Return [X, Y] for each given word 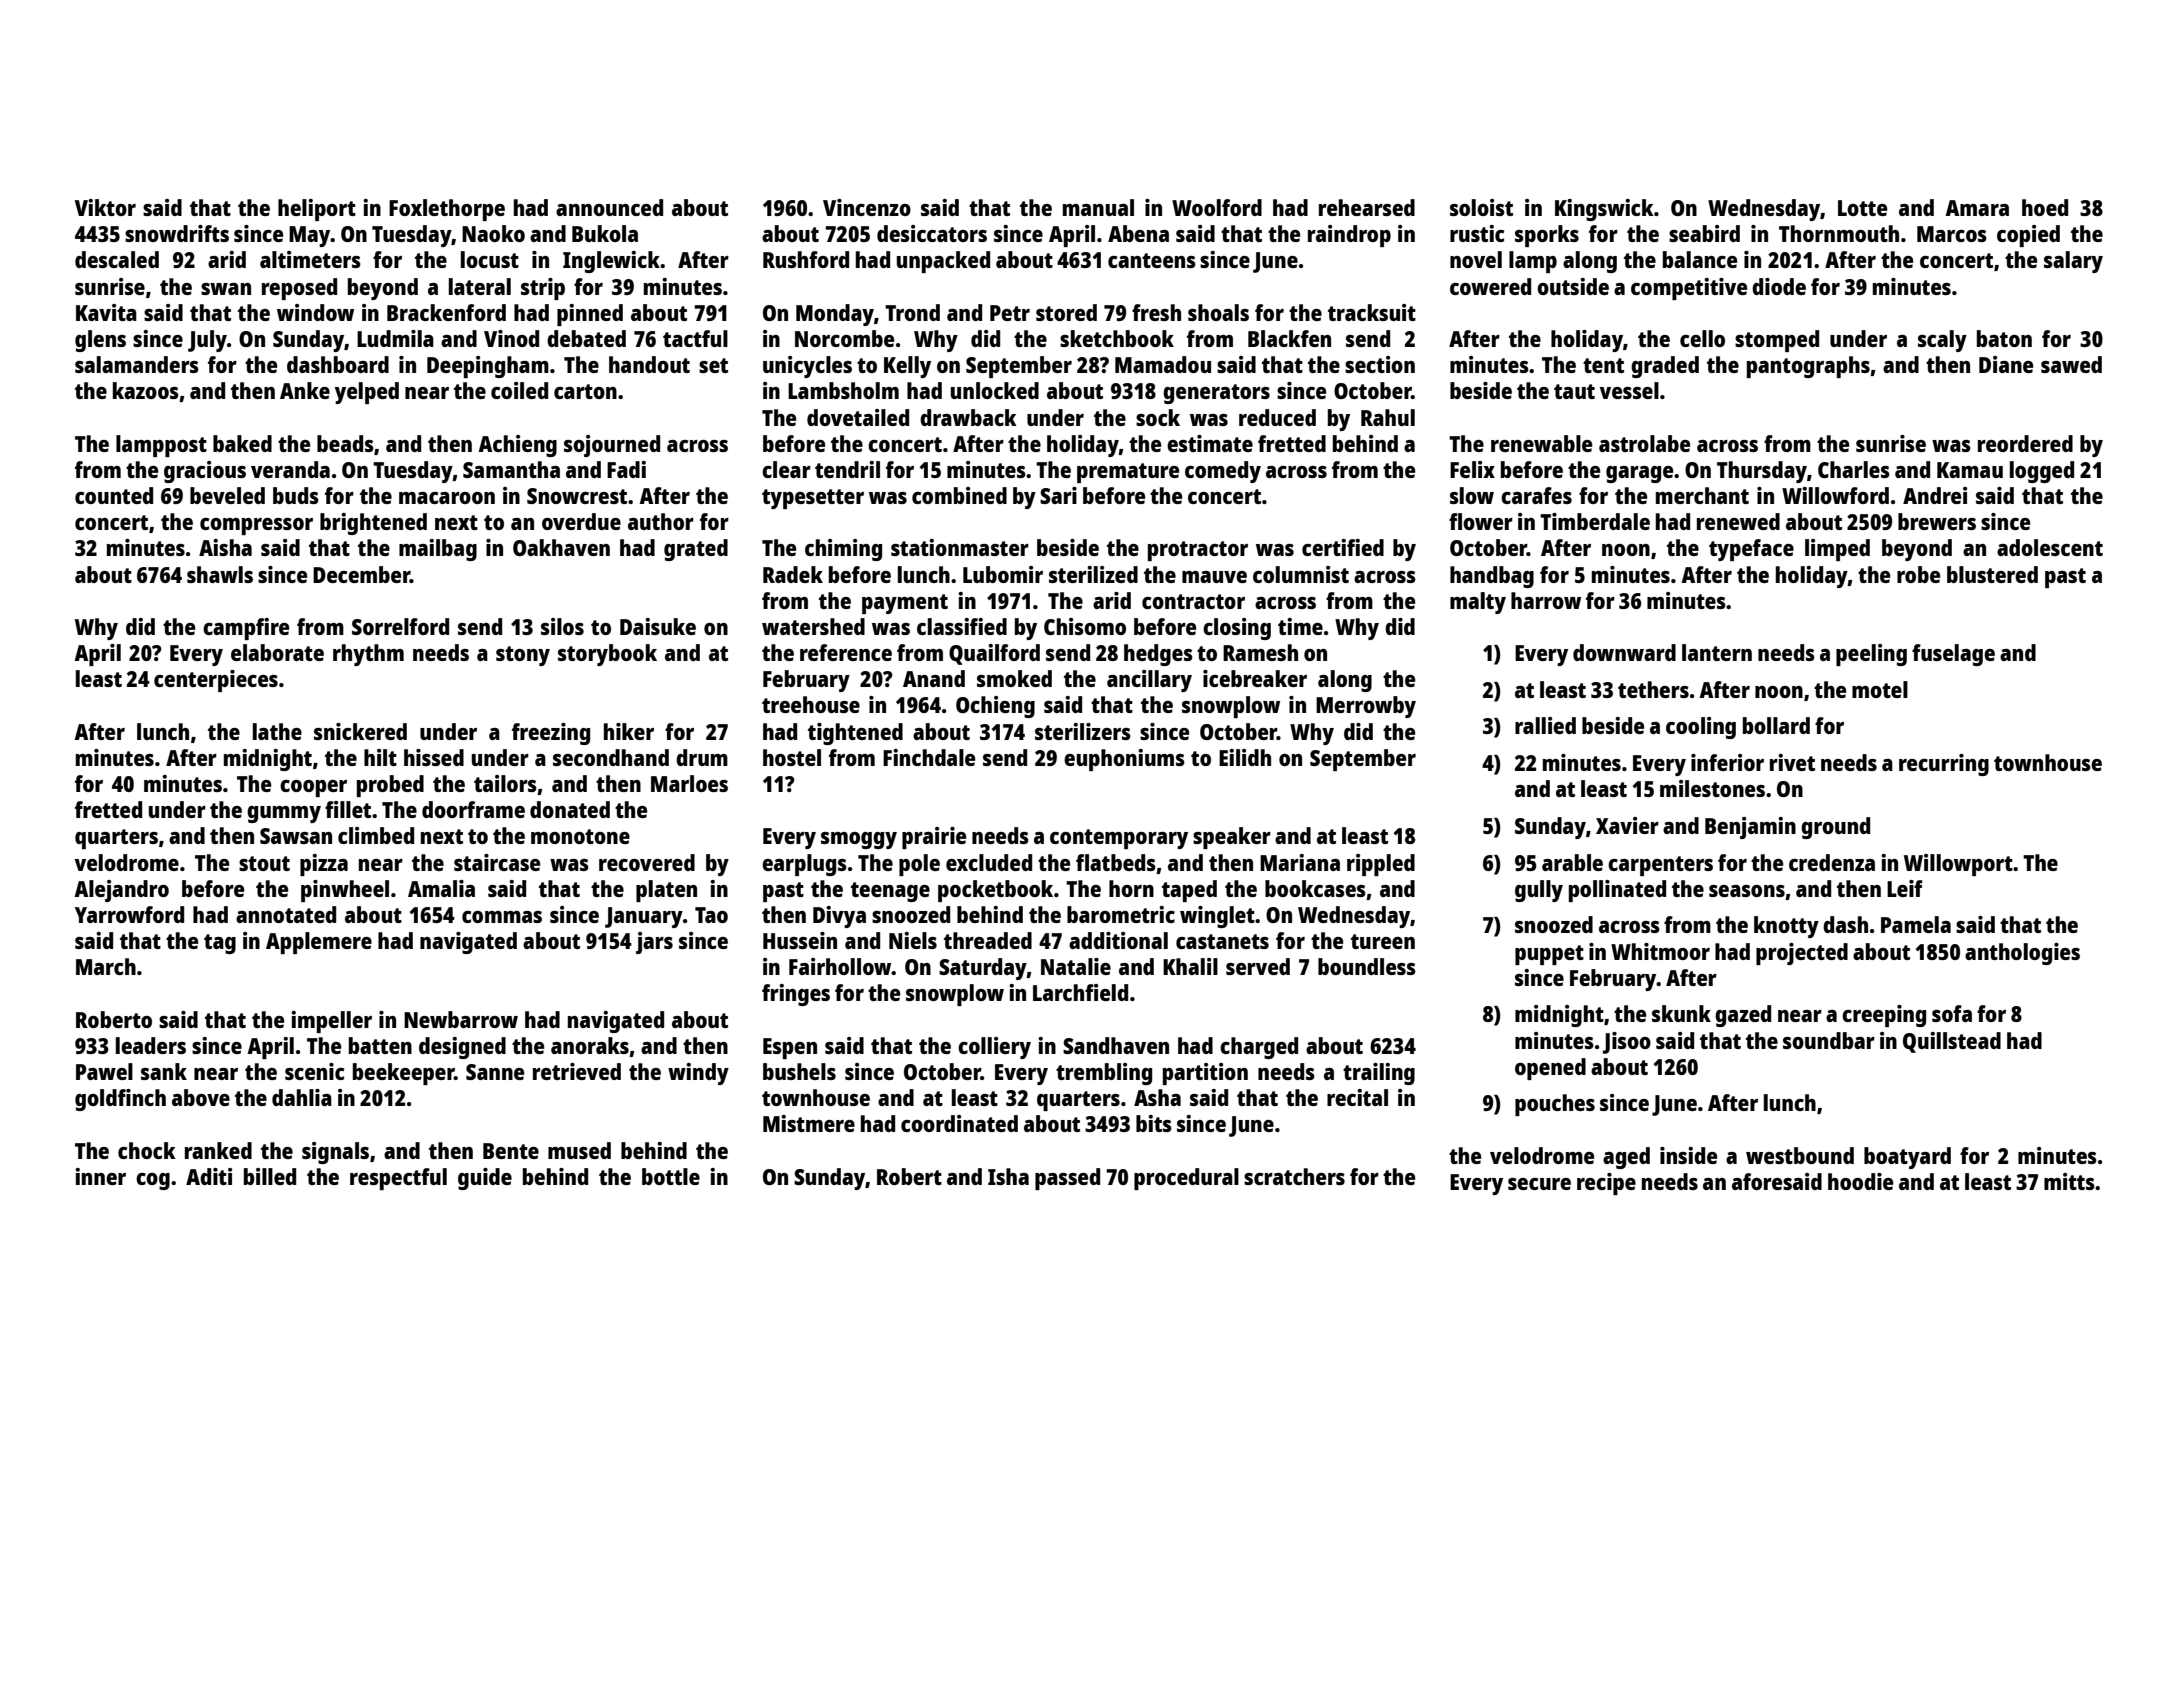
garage [1639, 474]
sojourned [612, 446]
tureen [1383, 941]
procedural [1186, 1179]
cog [153, 1181]
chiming [843, 550]
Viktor [105, 207]
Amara [1977, 208]
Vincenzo [867, 207]
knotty [1786, 927]
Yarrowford [129, 914]
